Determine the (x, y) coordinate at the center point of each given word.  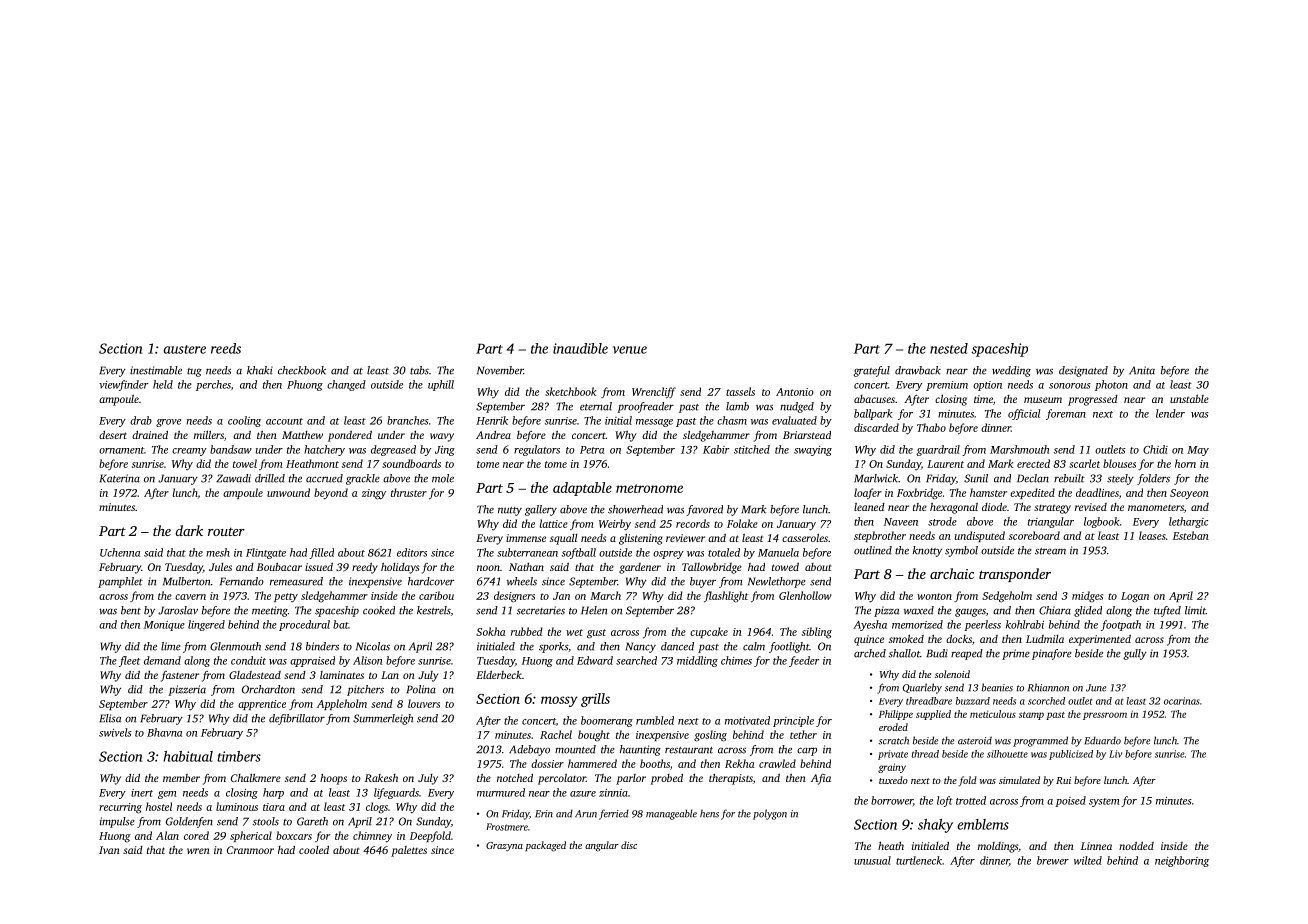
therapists (731, 779)
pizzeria (187, 690)
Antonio (795, 392)
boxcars (294, 835)
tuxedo (893, 780)
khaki (260, 370)
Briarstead (807, 435)
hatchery (324, 450)
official (1024, 414)
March (605, 595)
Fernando (242, 581)
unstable (1189, 398)
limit (1195, 610)
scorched (1046, 701)
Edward (595, 660)
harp (273, 793)
